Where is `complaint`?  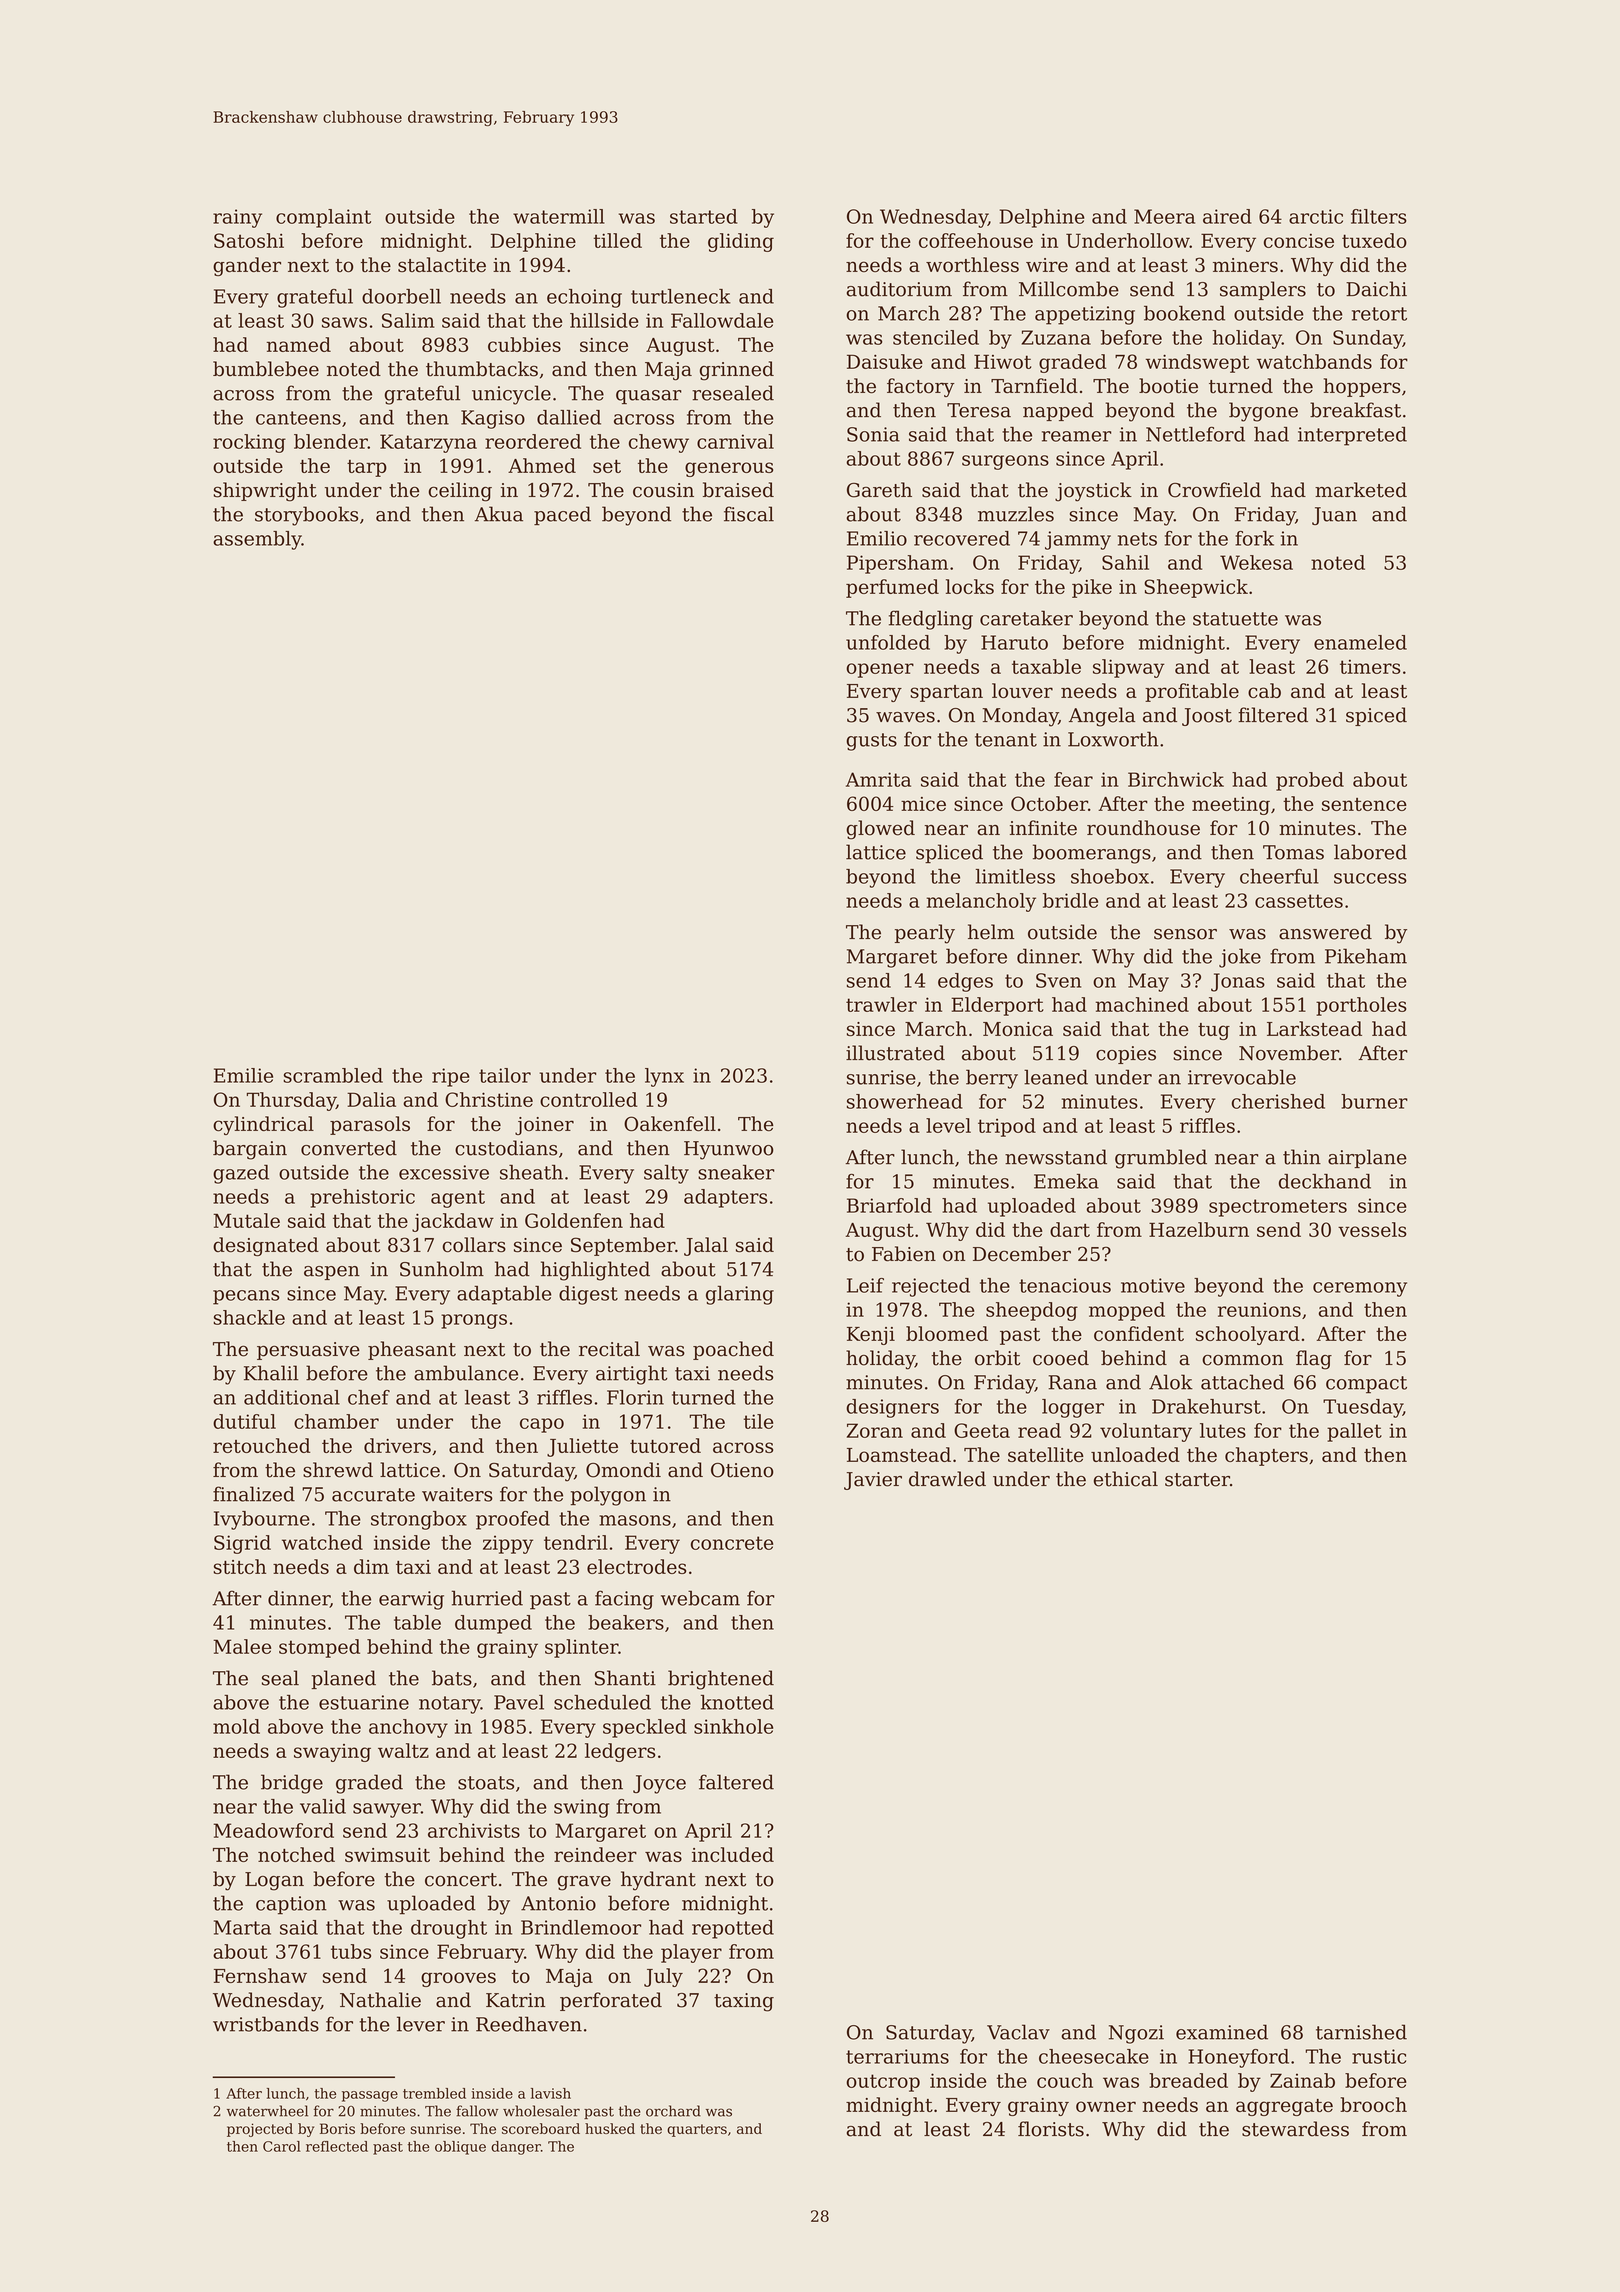
complaint is located at coordinates (323, 218).
